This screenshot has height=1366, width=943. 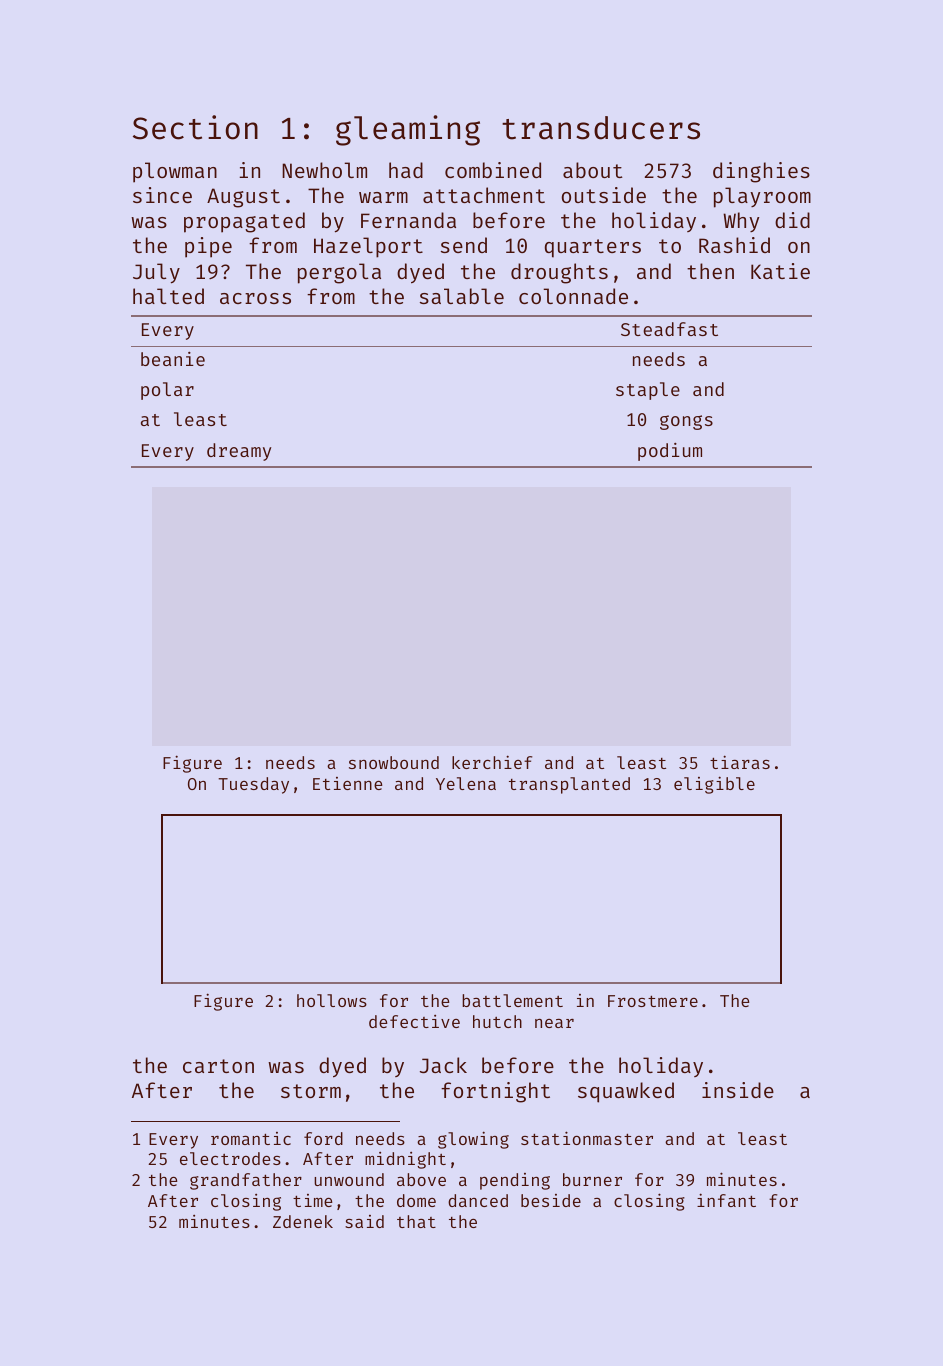 I want to click on infant, so click(x=726, y=1200).
